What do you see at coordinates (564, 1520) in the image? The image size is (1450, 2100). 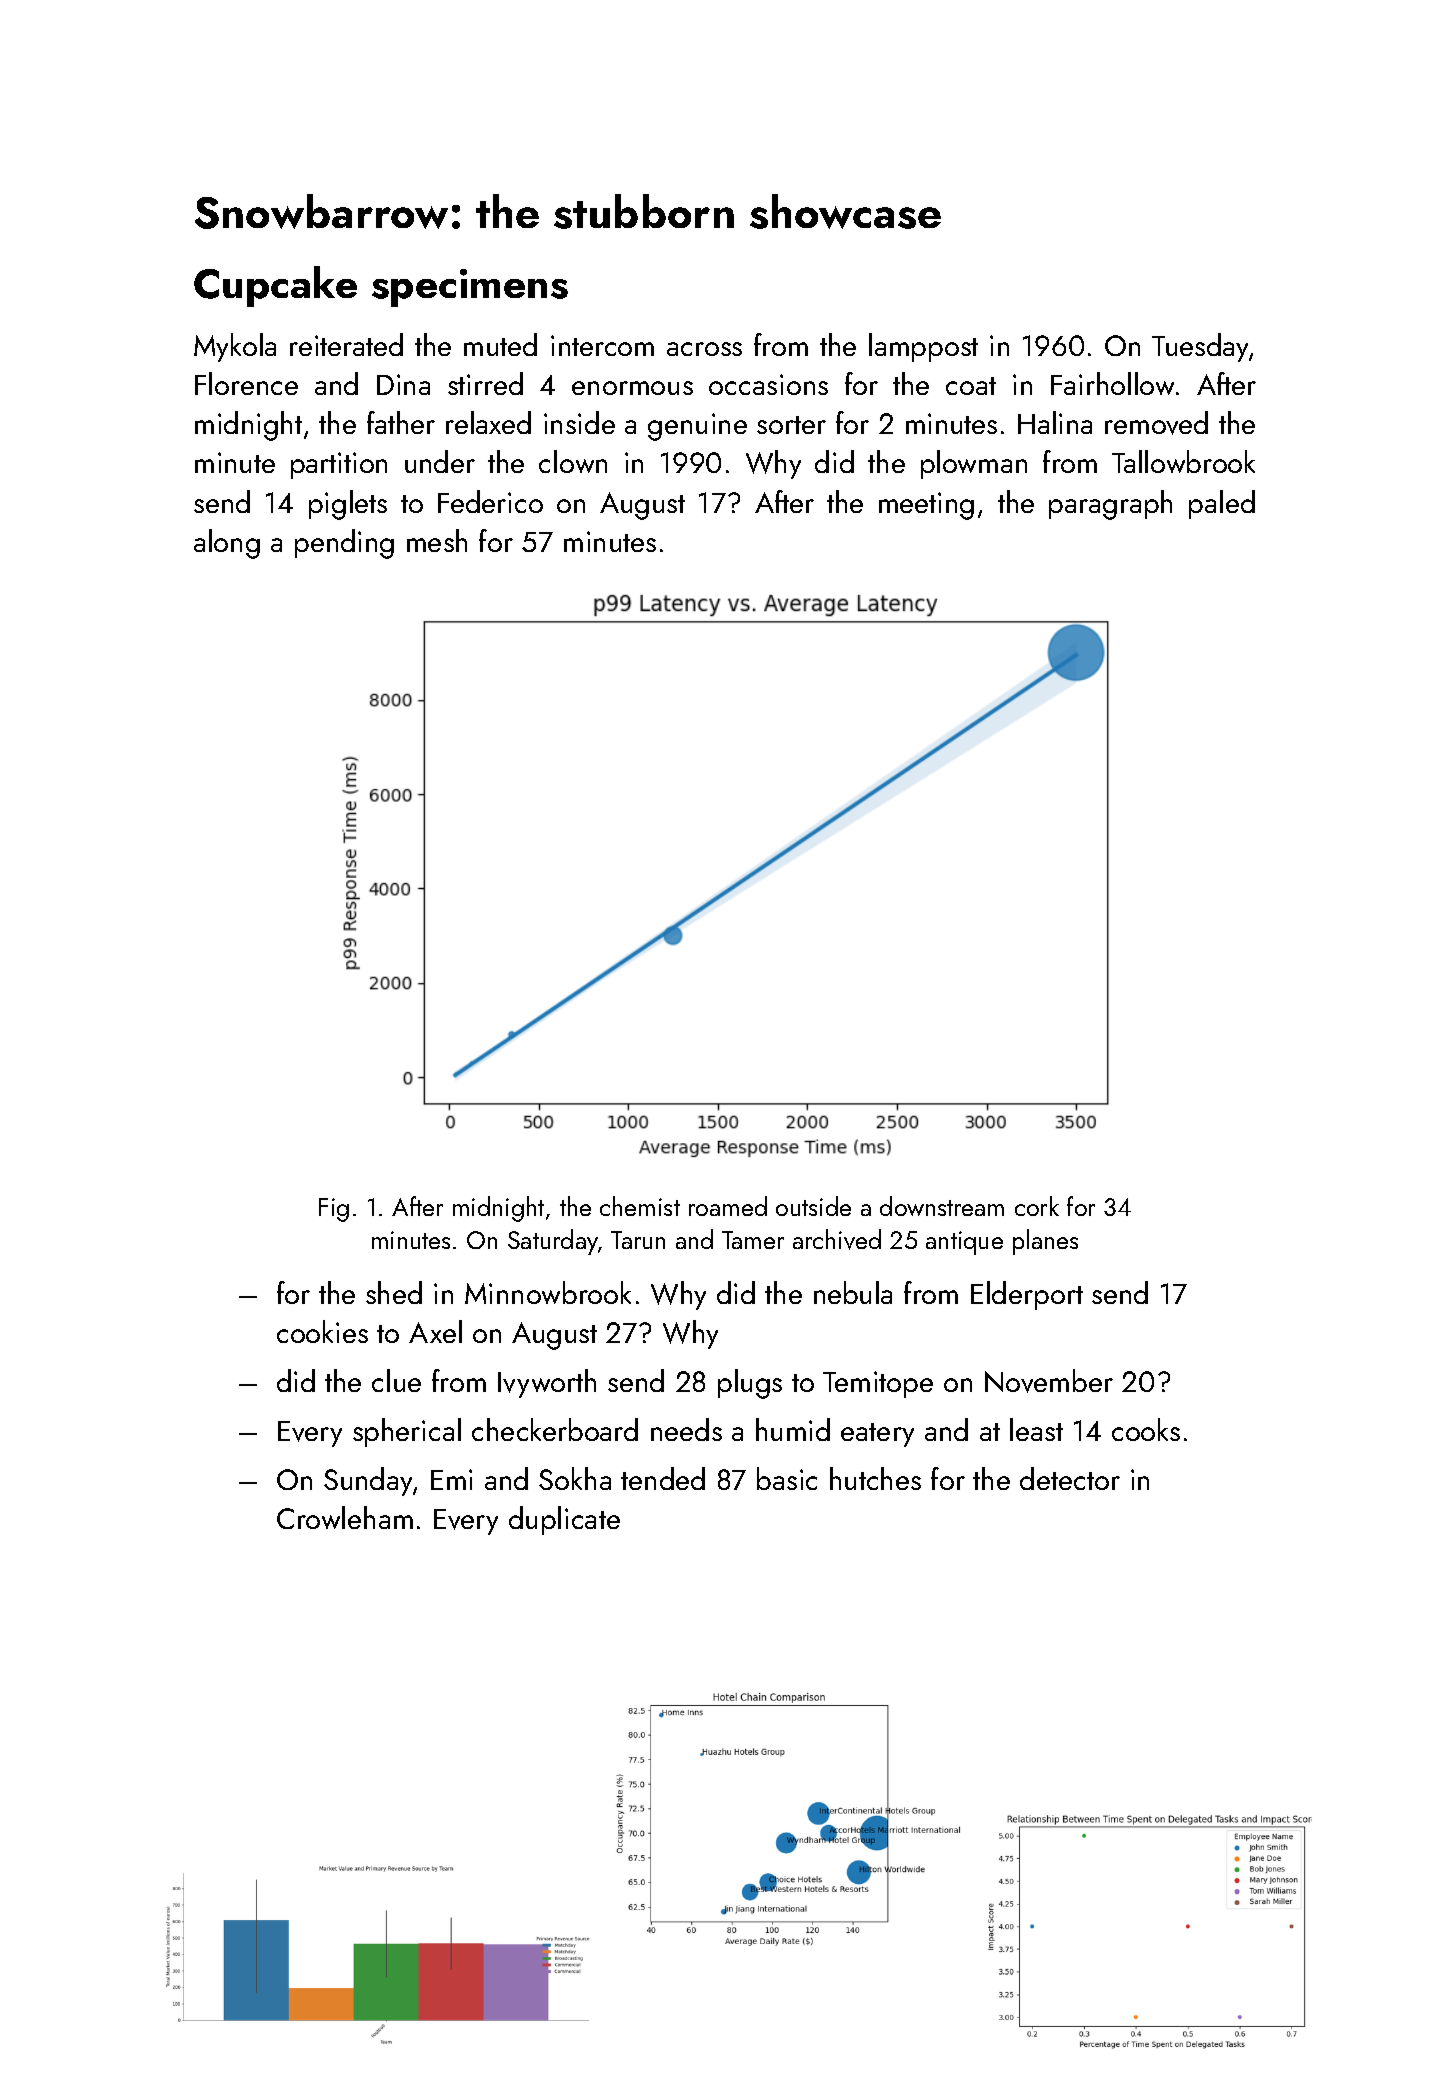 I see `duplicate` at bounding box center [564, 1520].
